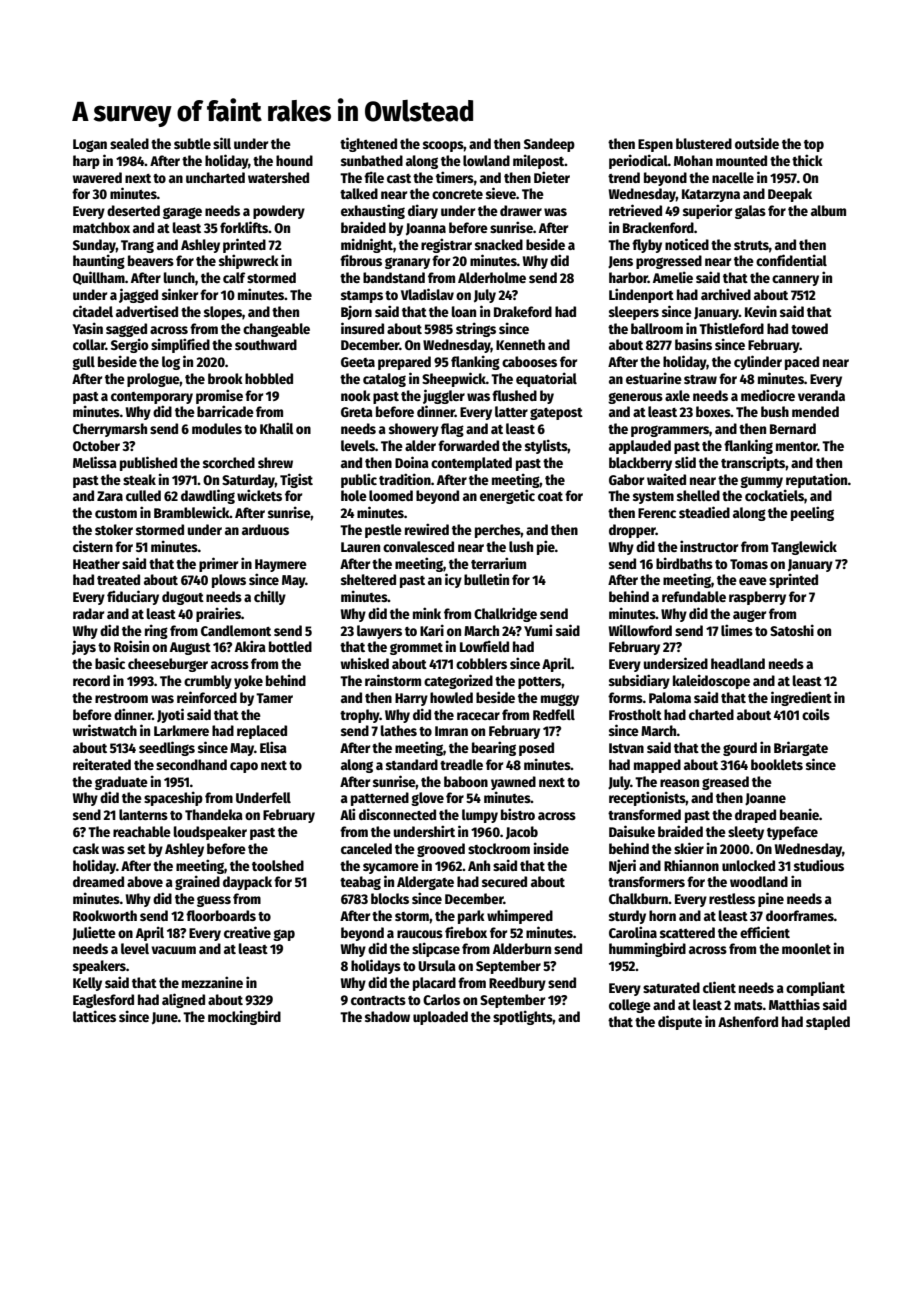  I want to click on cannery, so click(795, 280).
